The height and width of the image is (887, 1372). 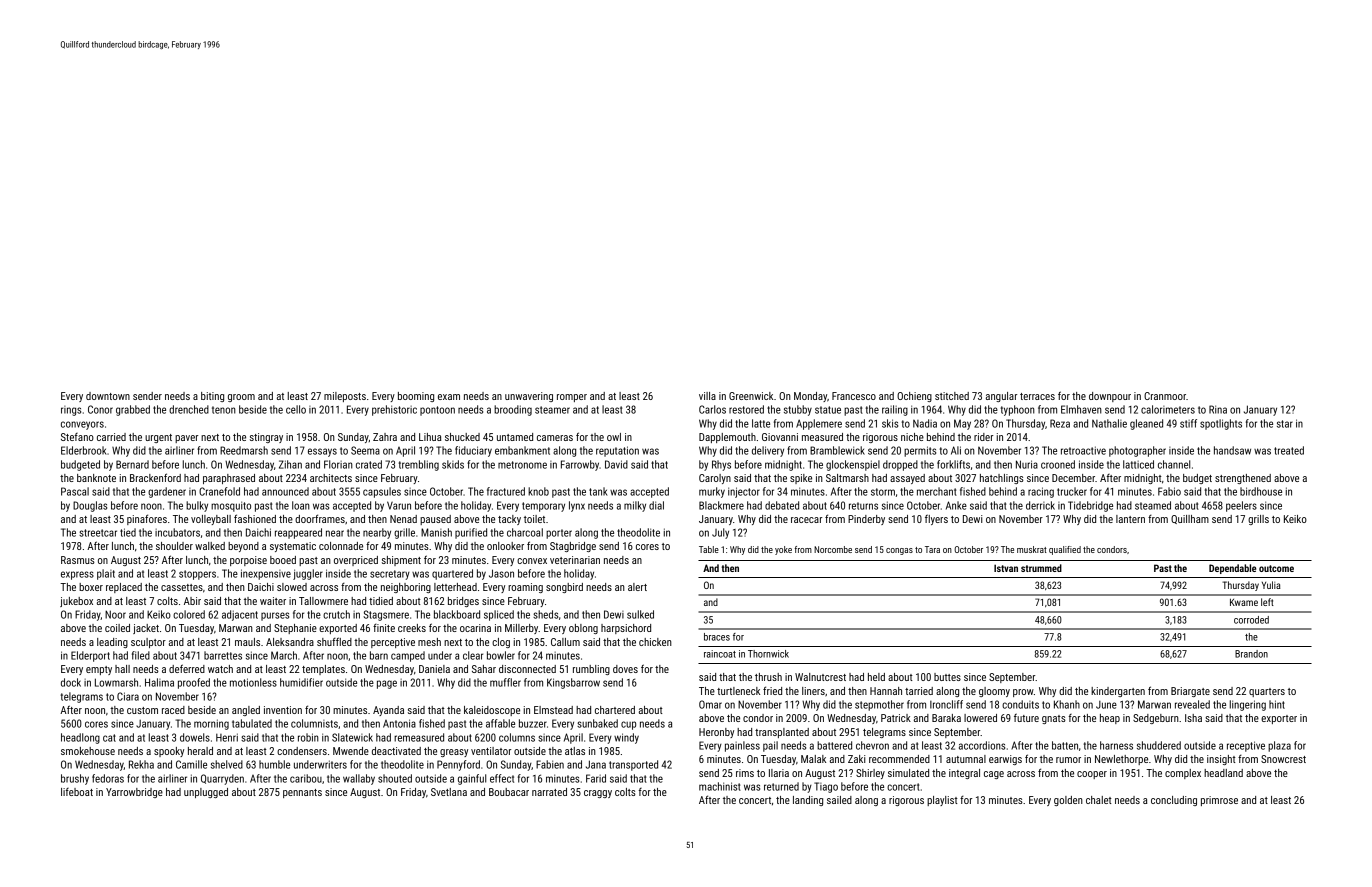 What do you see at coordinates (1032, 549) in the image?
I see `muskrat` at bounding box center [1032, 549].
